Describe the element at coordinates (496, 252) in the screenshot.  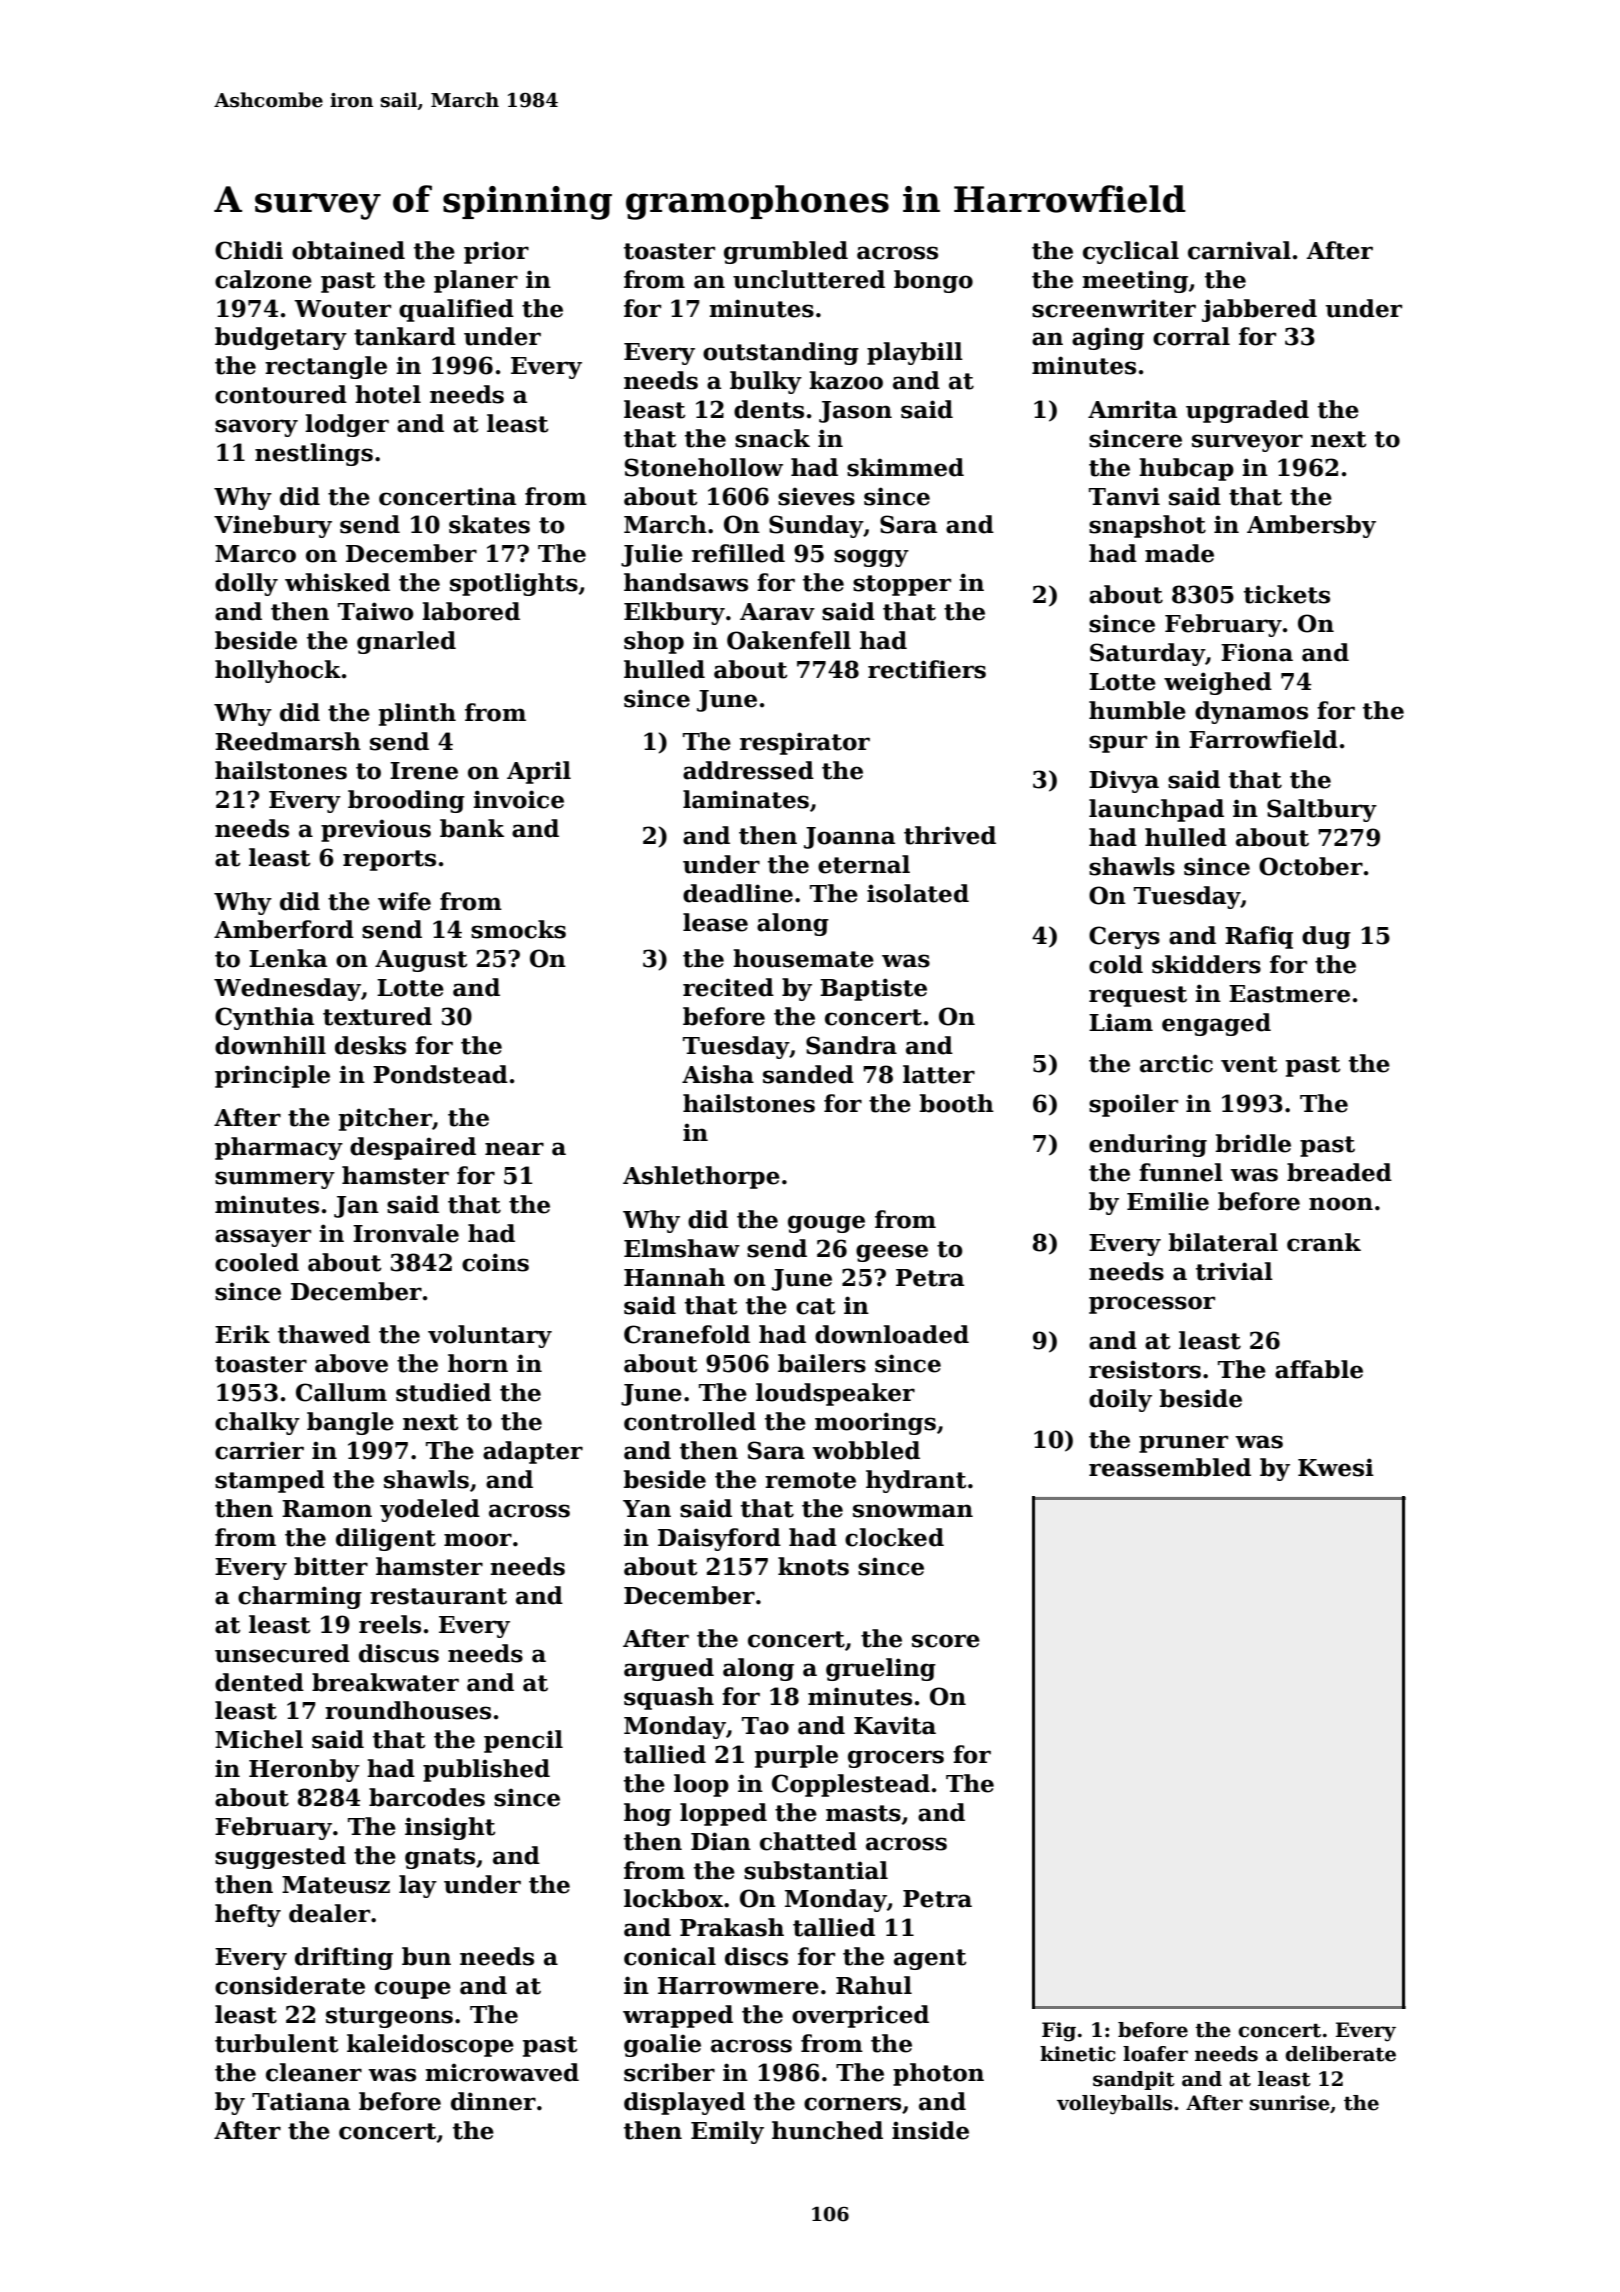
I see `prior` at that location.
